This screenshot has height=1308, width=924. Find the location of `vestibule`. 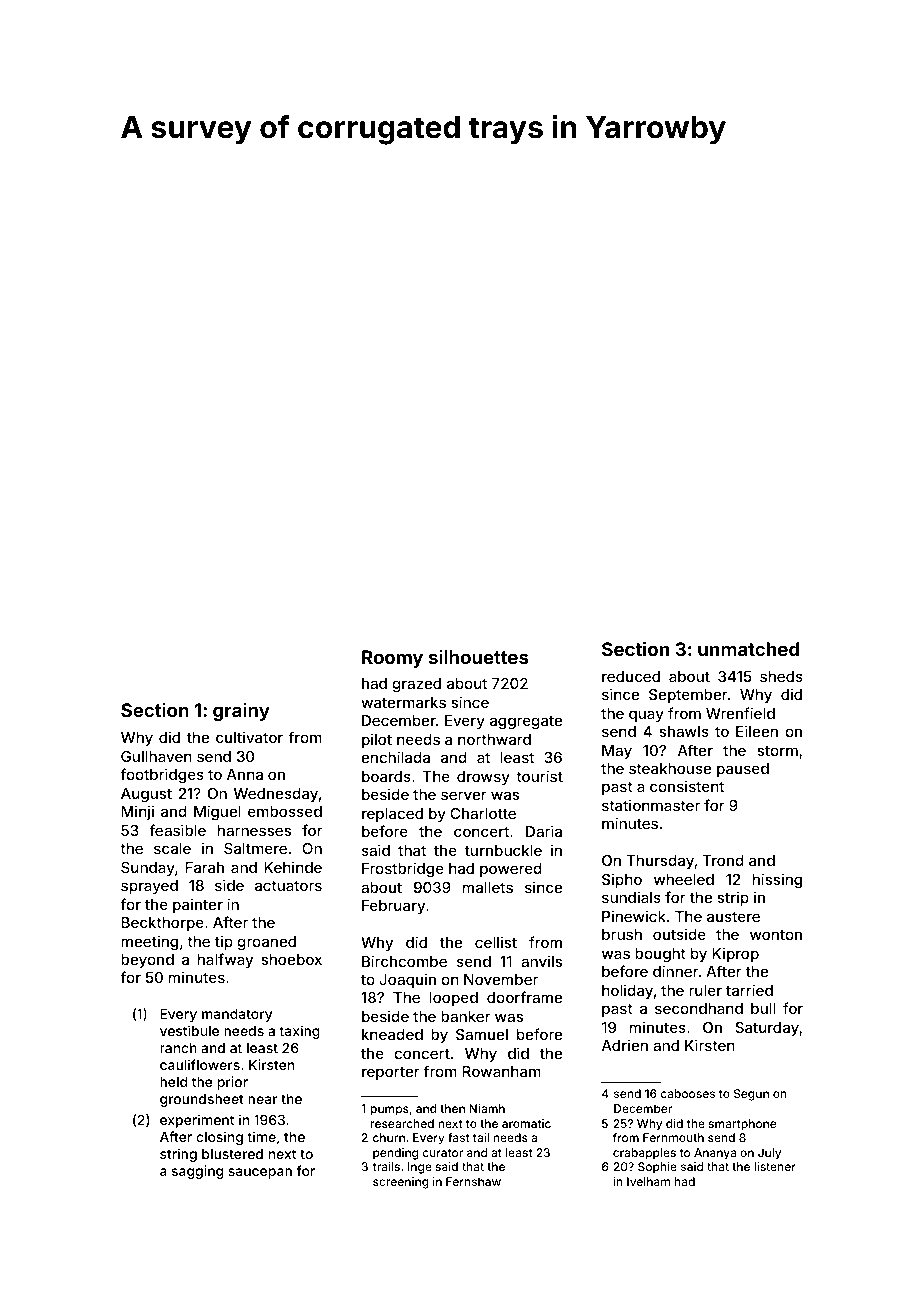

vestibule is located at coordinates (189, 1030).
